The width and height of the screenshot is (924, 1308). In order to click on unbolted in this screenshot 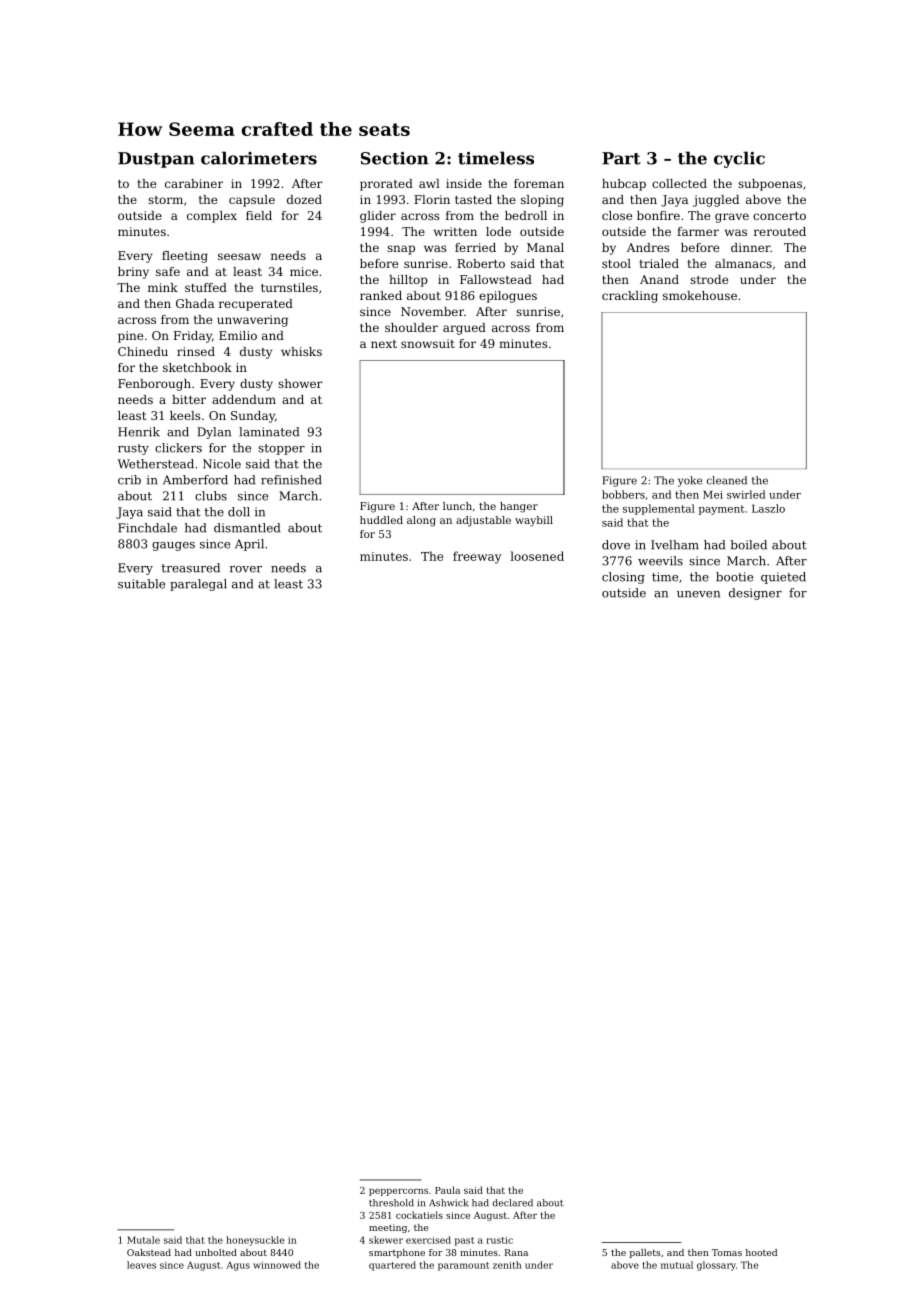, I will do `click(216, 1252)`.
